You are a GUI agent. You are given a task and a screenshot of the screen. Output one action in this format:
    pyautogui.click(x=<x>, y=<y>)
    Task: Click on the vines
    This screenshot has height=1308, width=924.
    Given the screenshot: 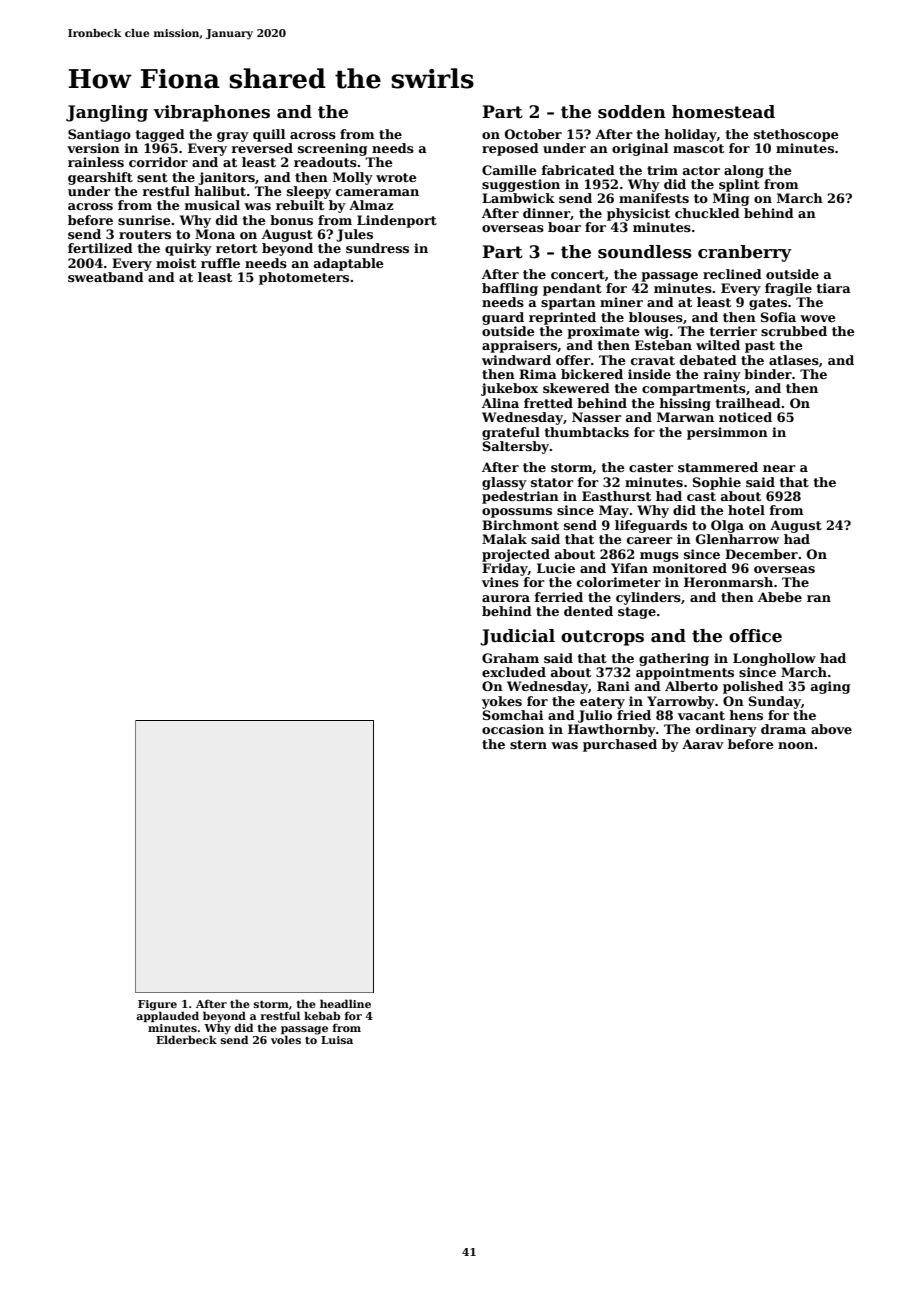 What is the action you would take?
    pyautogui.click(x=500, y=582)
